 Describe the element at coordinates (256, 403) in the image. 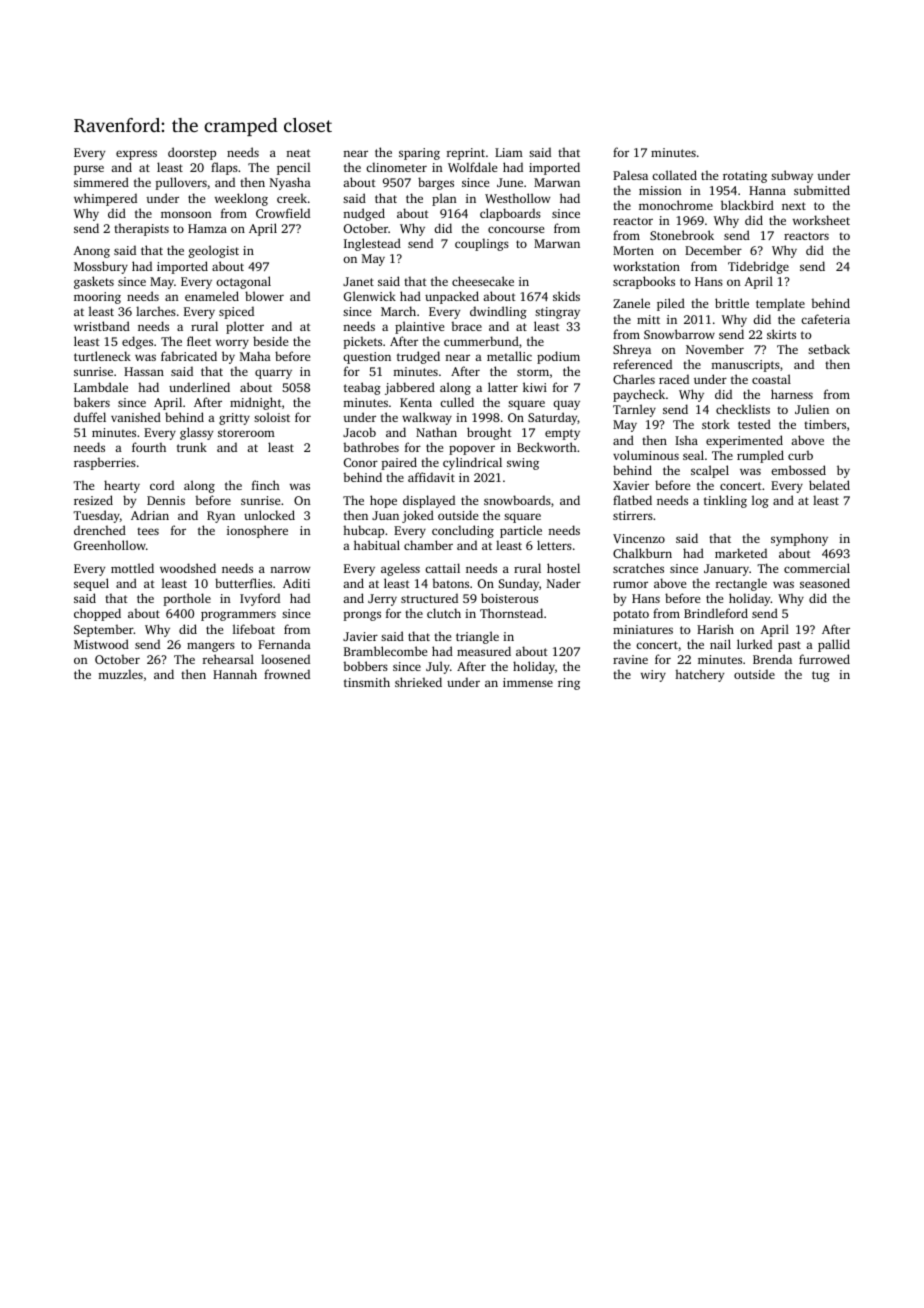

I see `midnight` at that location.
